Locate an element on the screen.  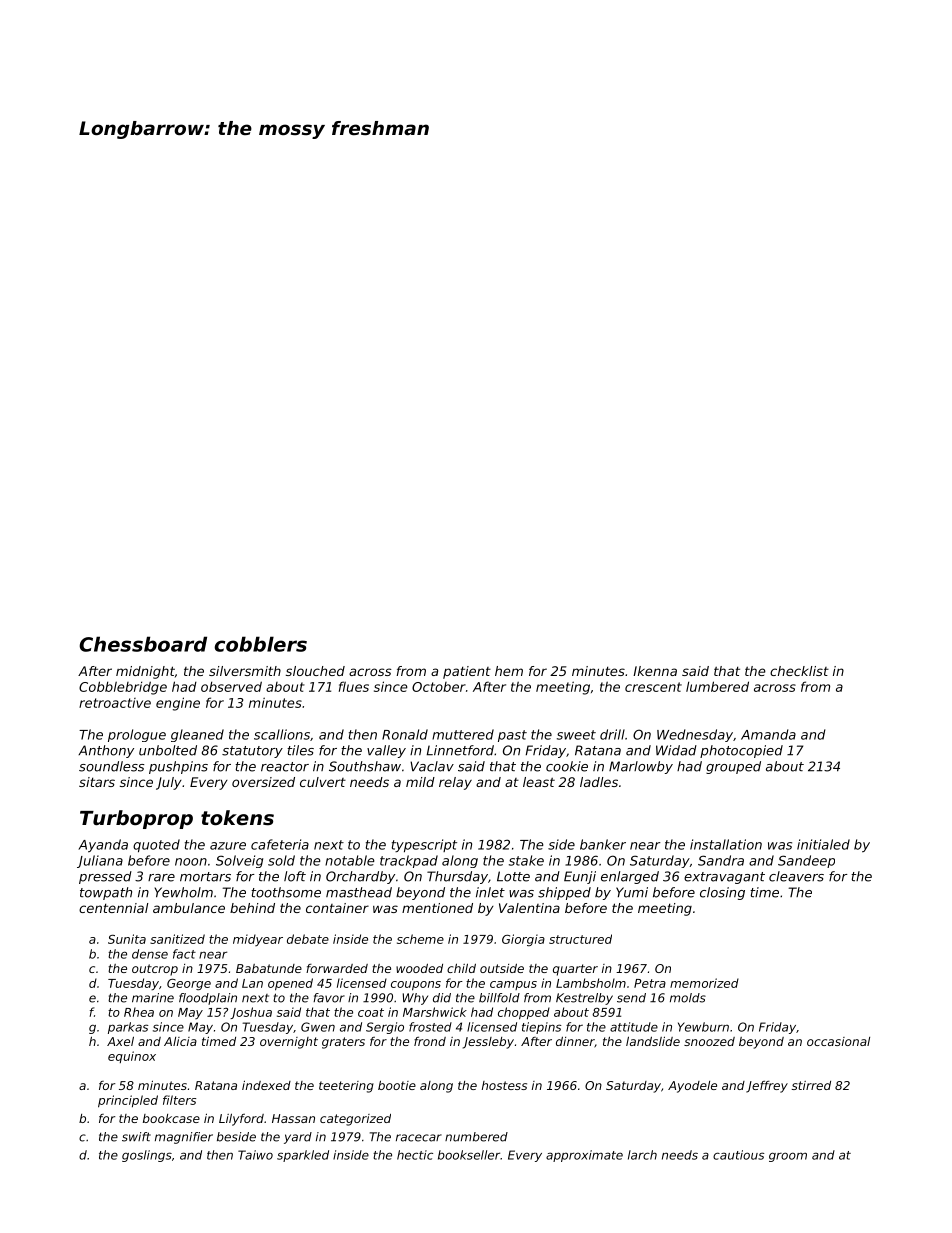
photocopied is located at coordinates (741, 751).
